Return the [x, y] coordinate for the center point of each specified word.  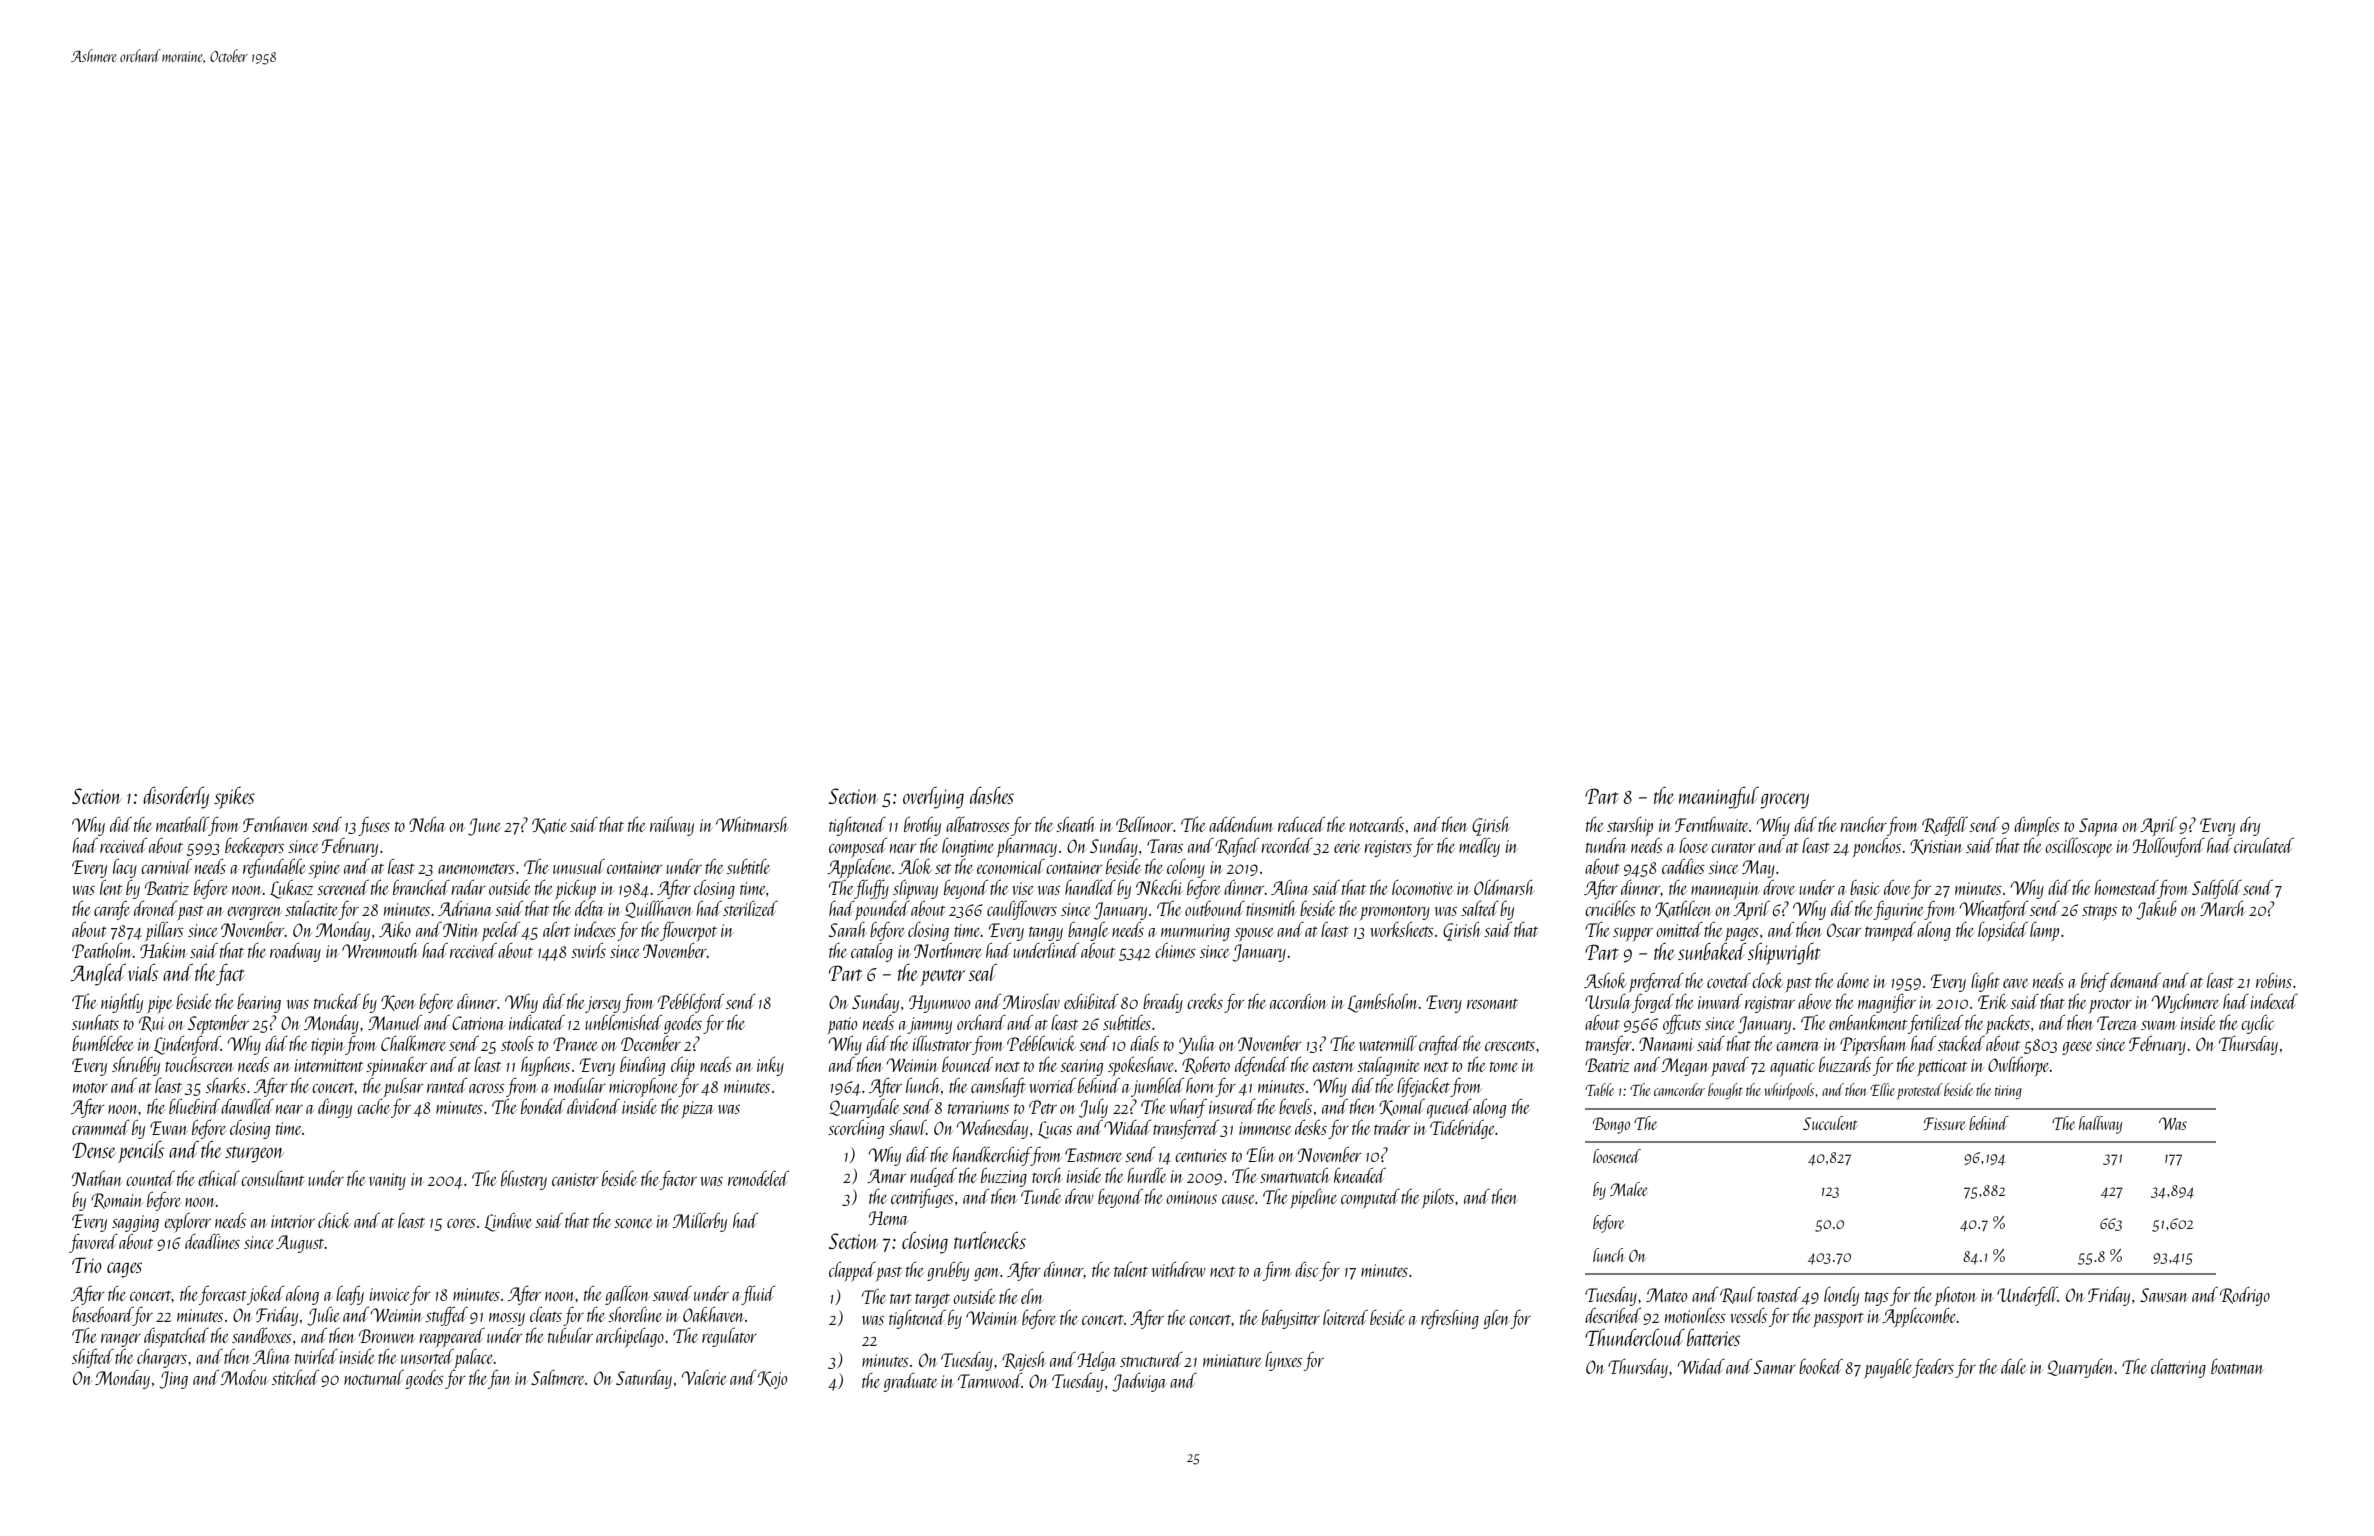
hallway [2100, 1125]
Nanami [1666, 1044]
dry [2250, 826]
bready [1163, 1003]
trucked [337, 1001]
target [932, 1301]
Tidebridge [1462, 1129]
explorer [187, 1222]
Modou [244, 1377]
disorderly [176, 798]
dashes [992, 795]
